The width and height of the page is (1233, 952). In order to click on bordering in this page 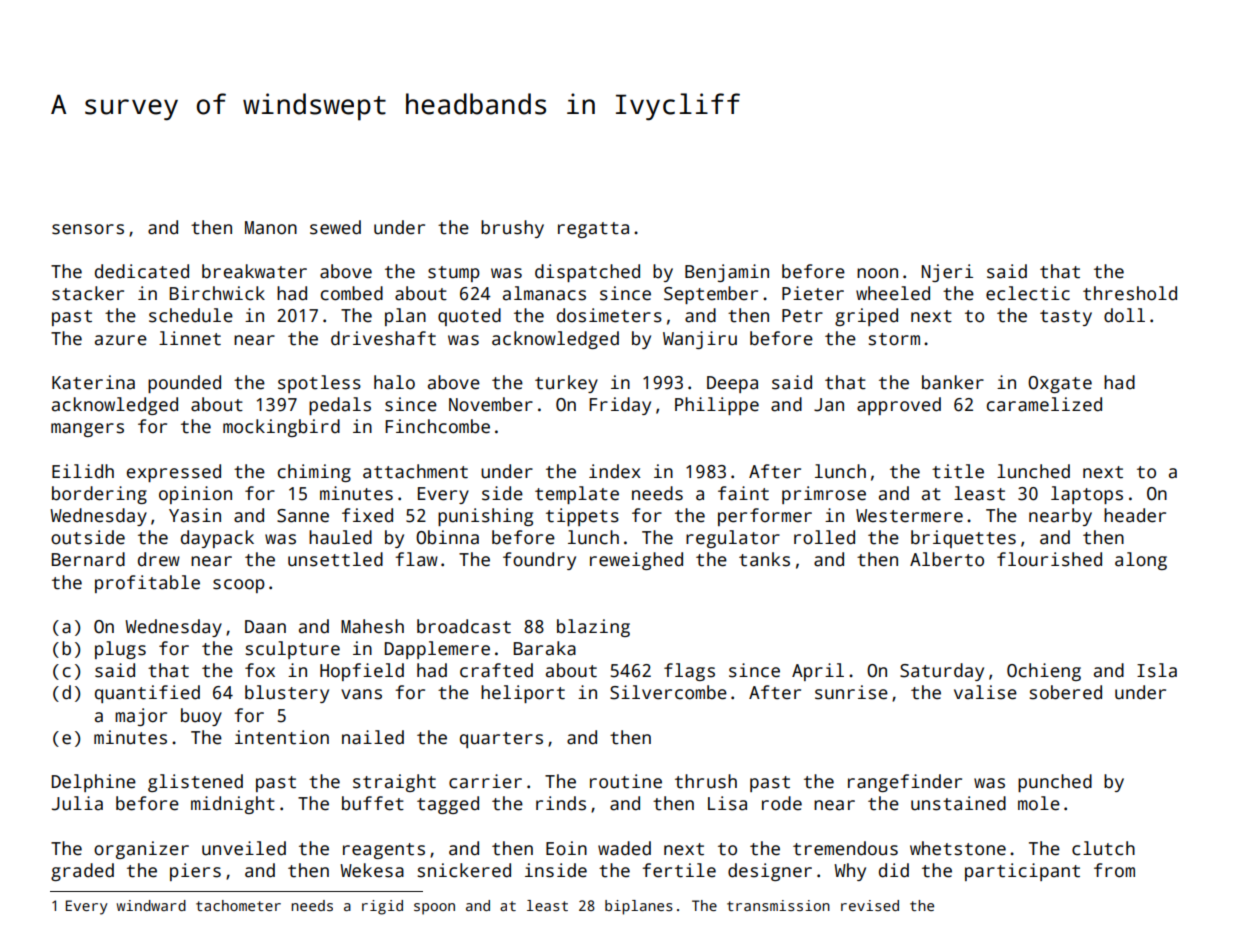, I will do `click(99, 495)`.
